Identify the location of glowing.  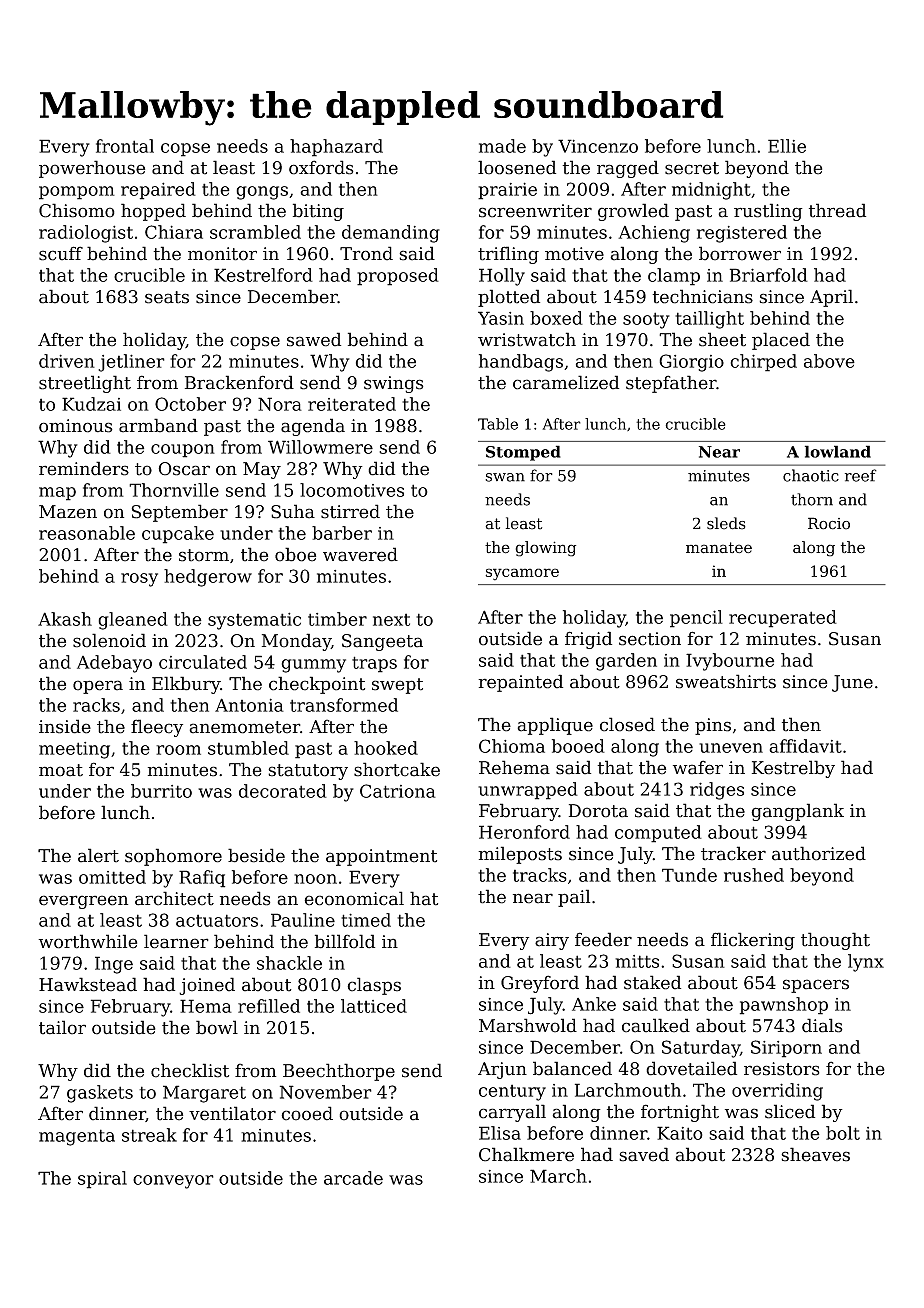
(545, 549).
